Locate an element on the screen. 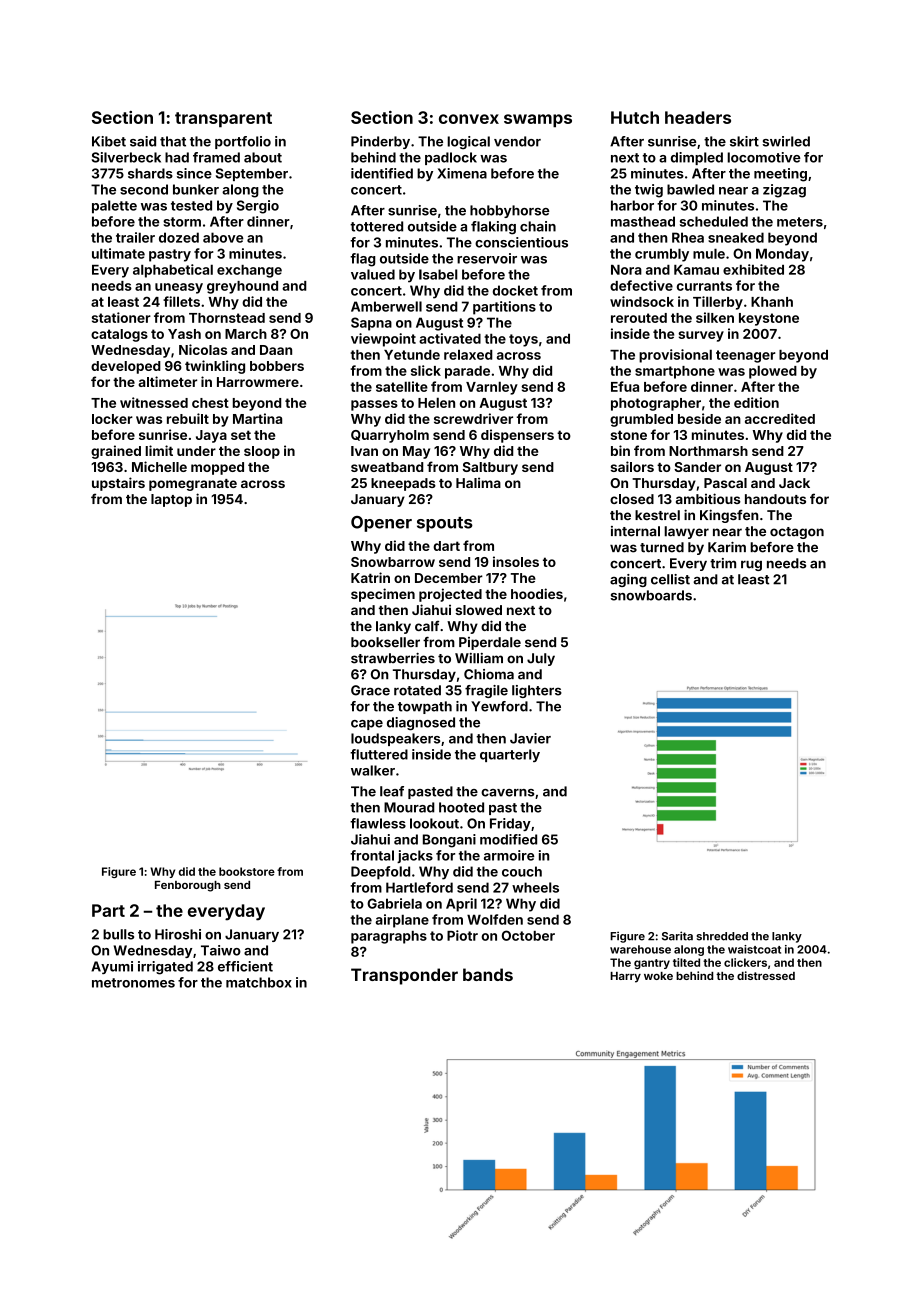 The image size is (924, 1308). that is located at coordinates (173, 141).
